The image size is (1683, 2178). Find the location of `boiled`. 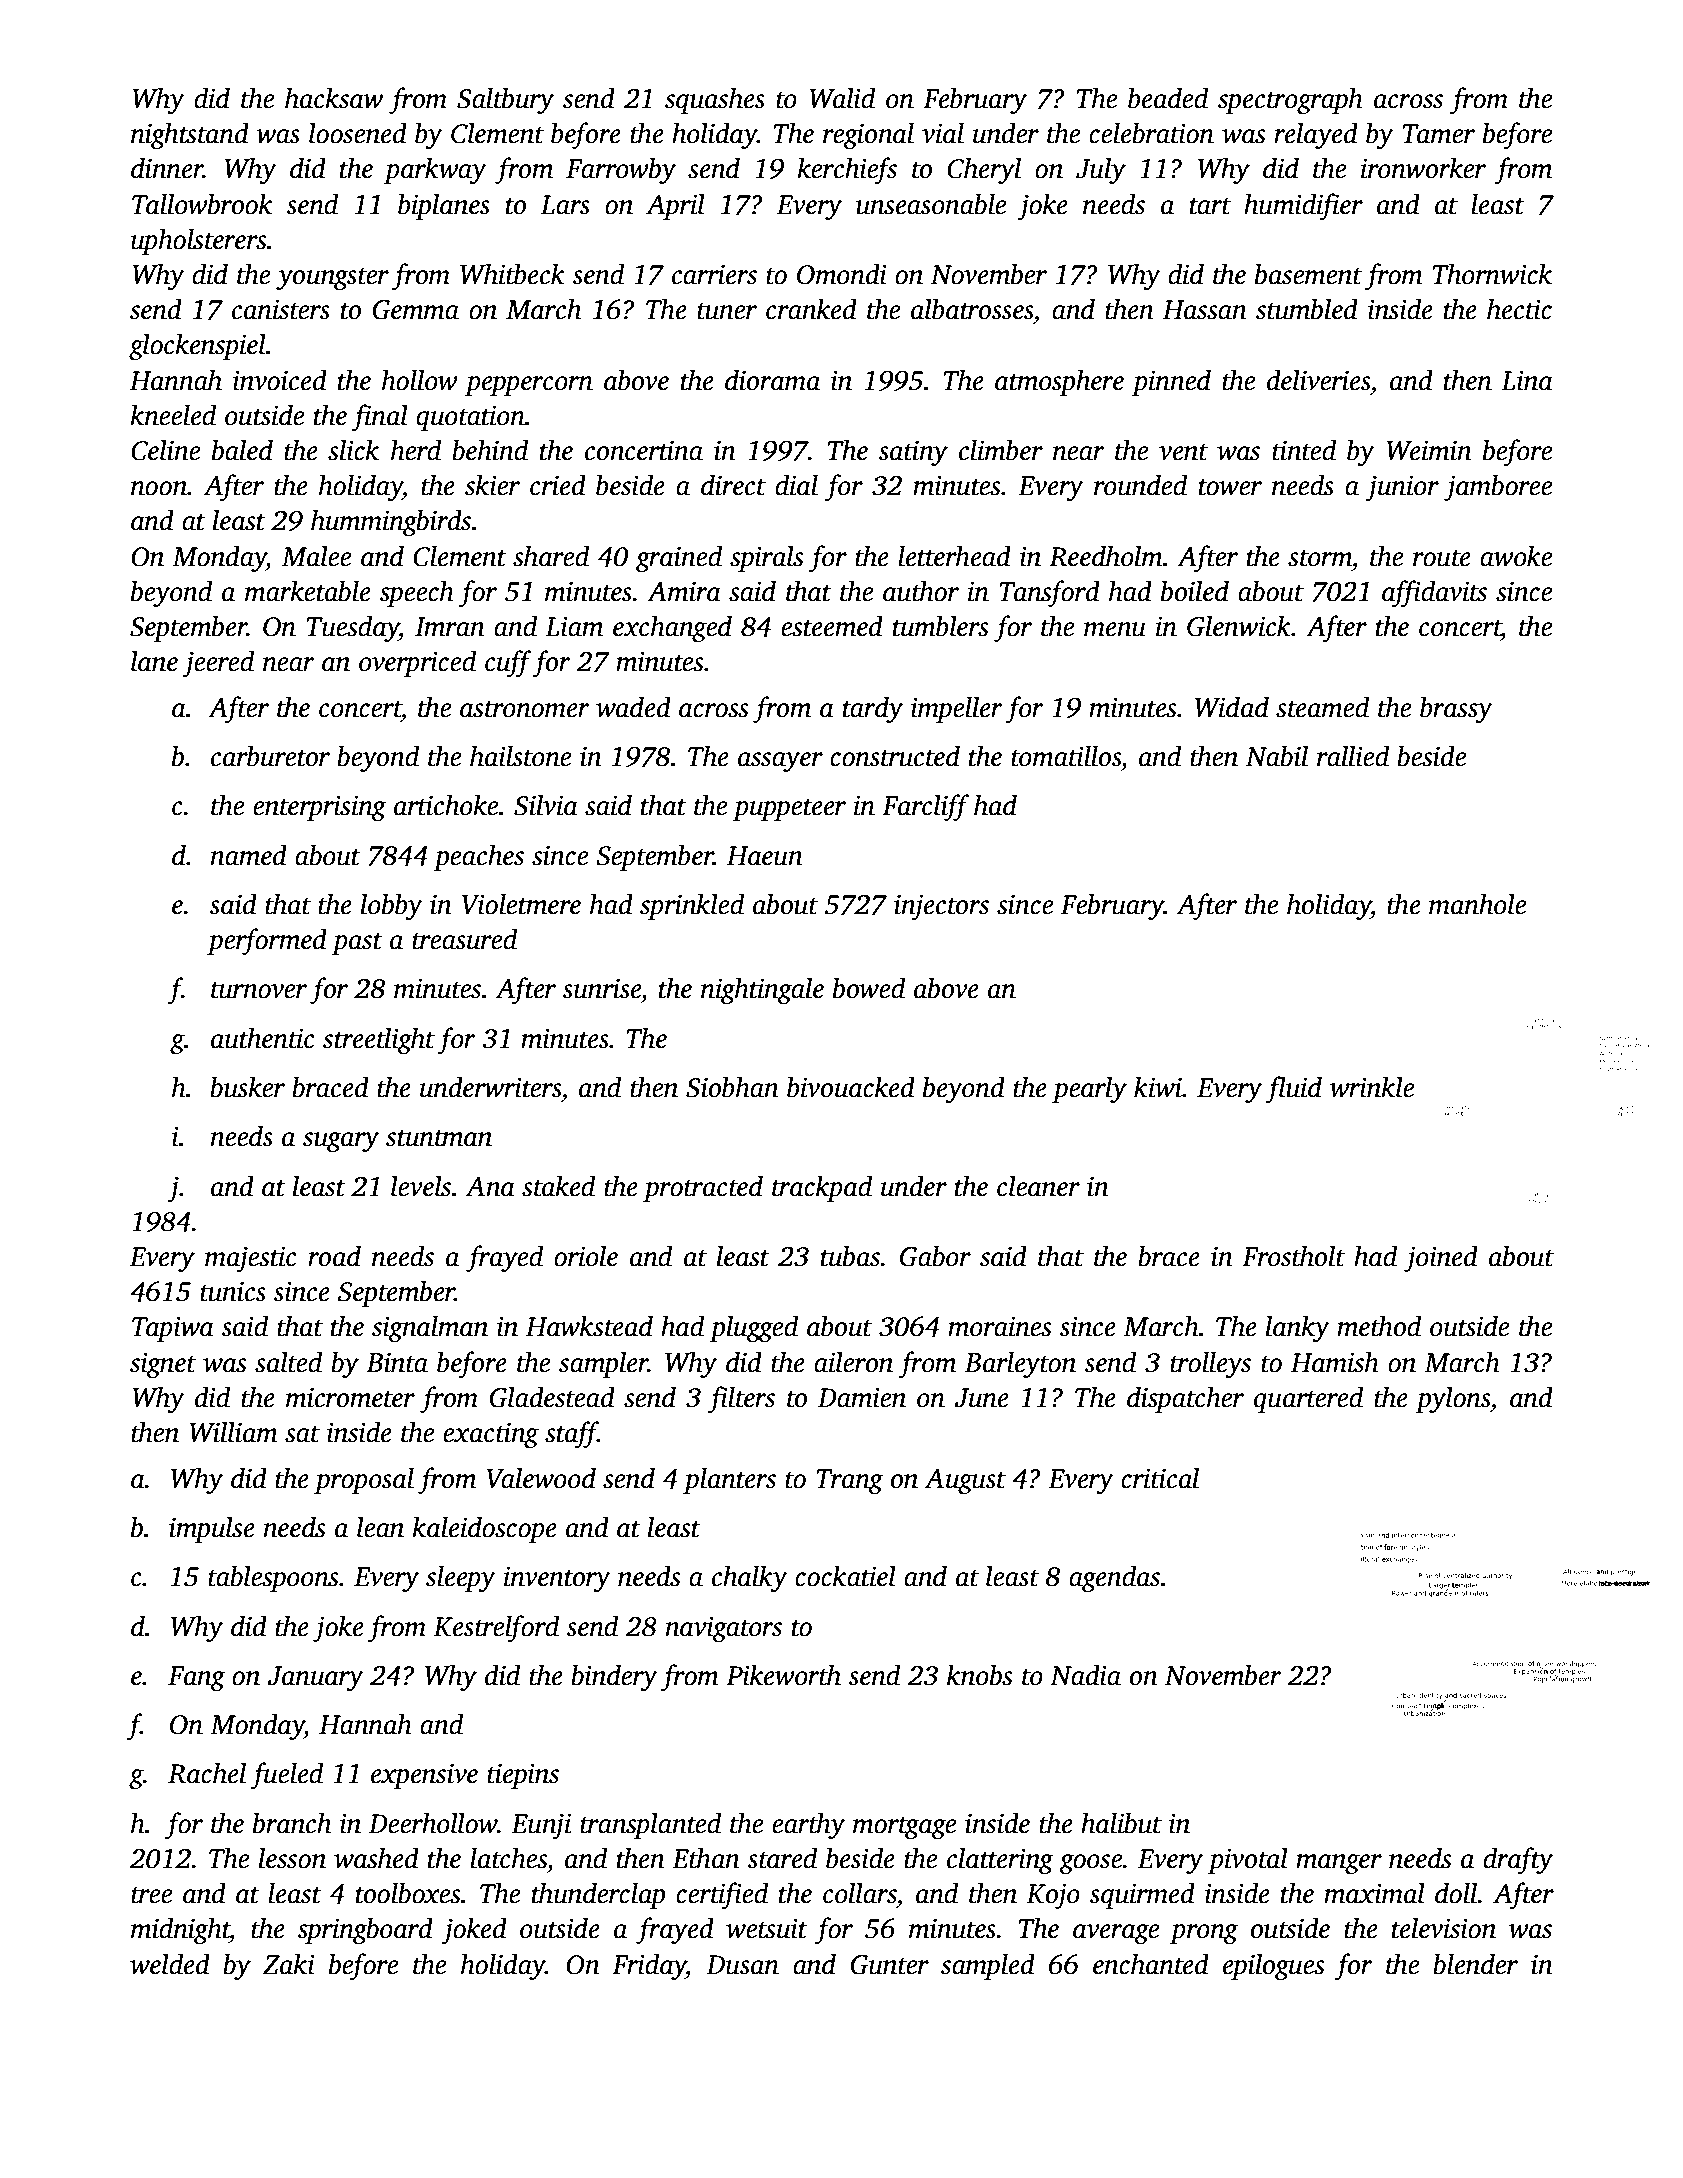

boiled is located at coordinates (1195, 591).
